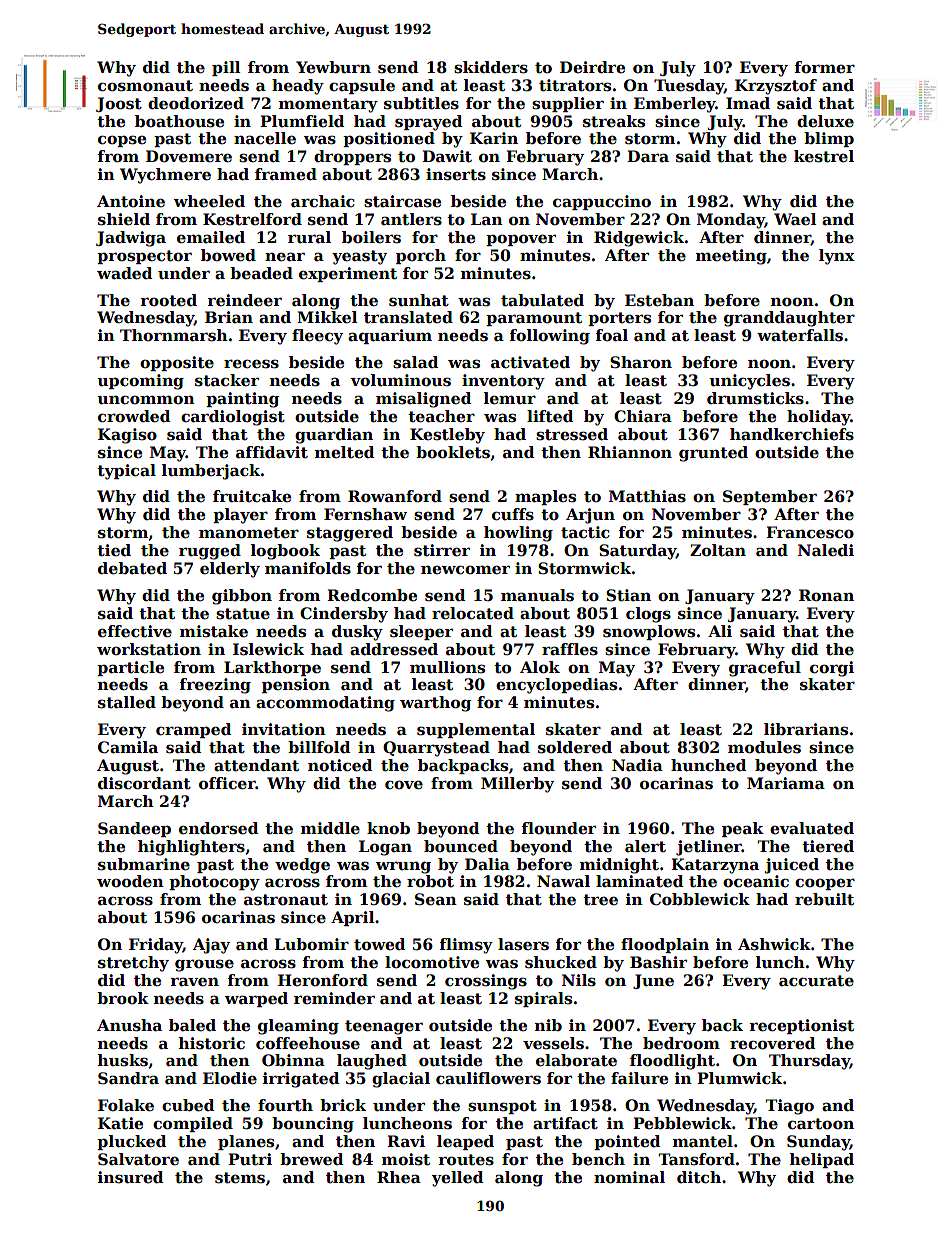 The width and height of the screenshot is (952, 1233). I want to click on snowplows, so click(649, 632).
